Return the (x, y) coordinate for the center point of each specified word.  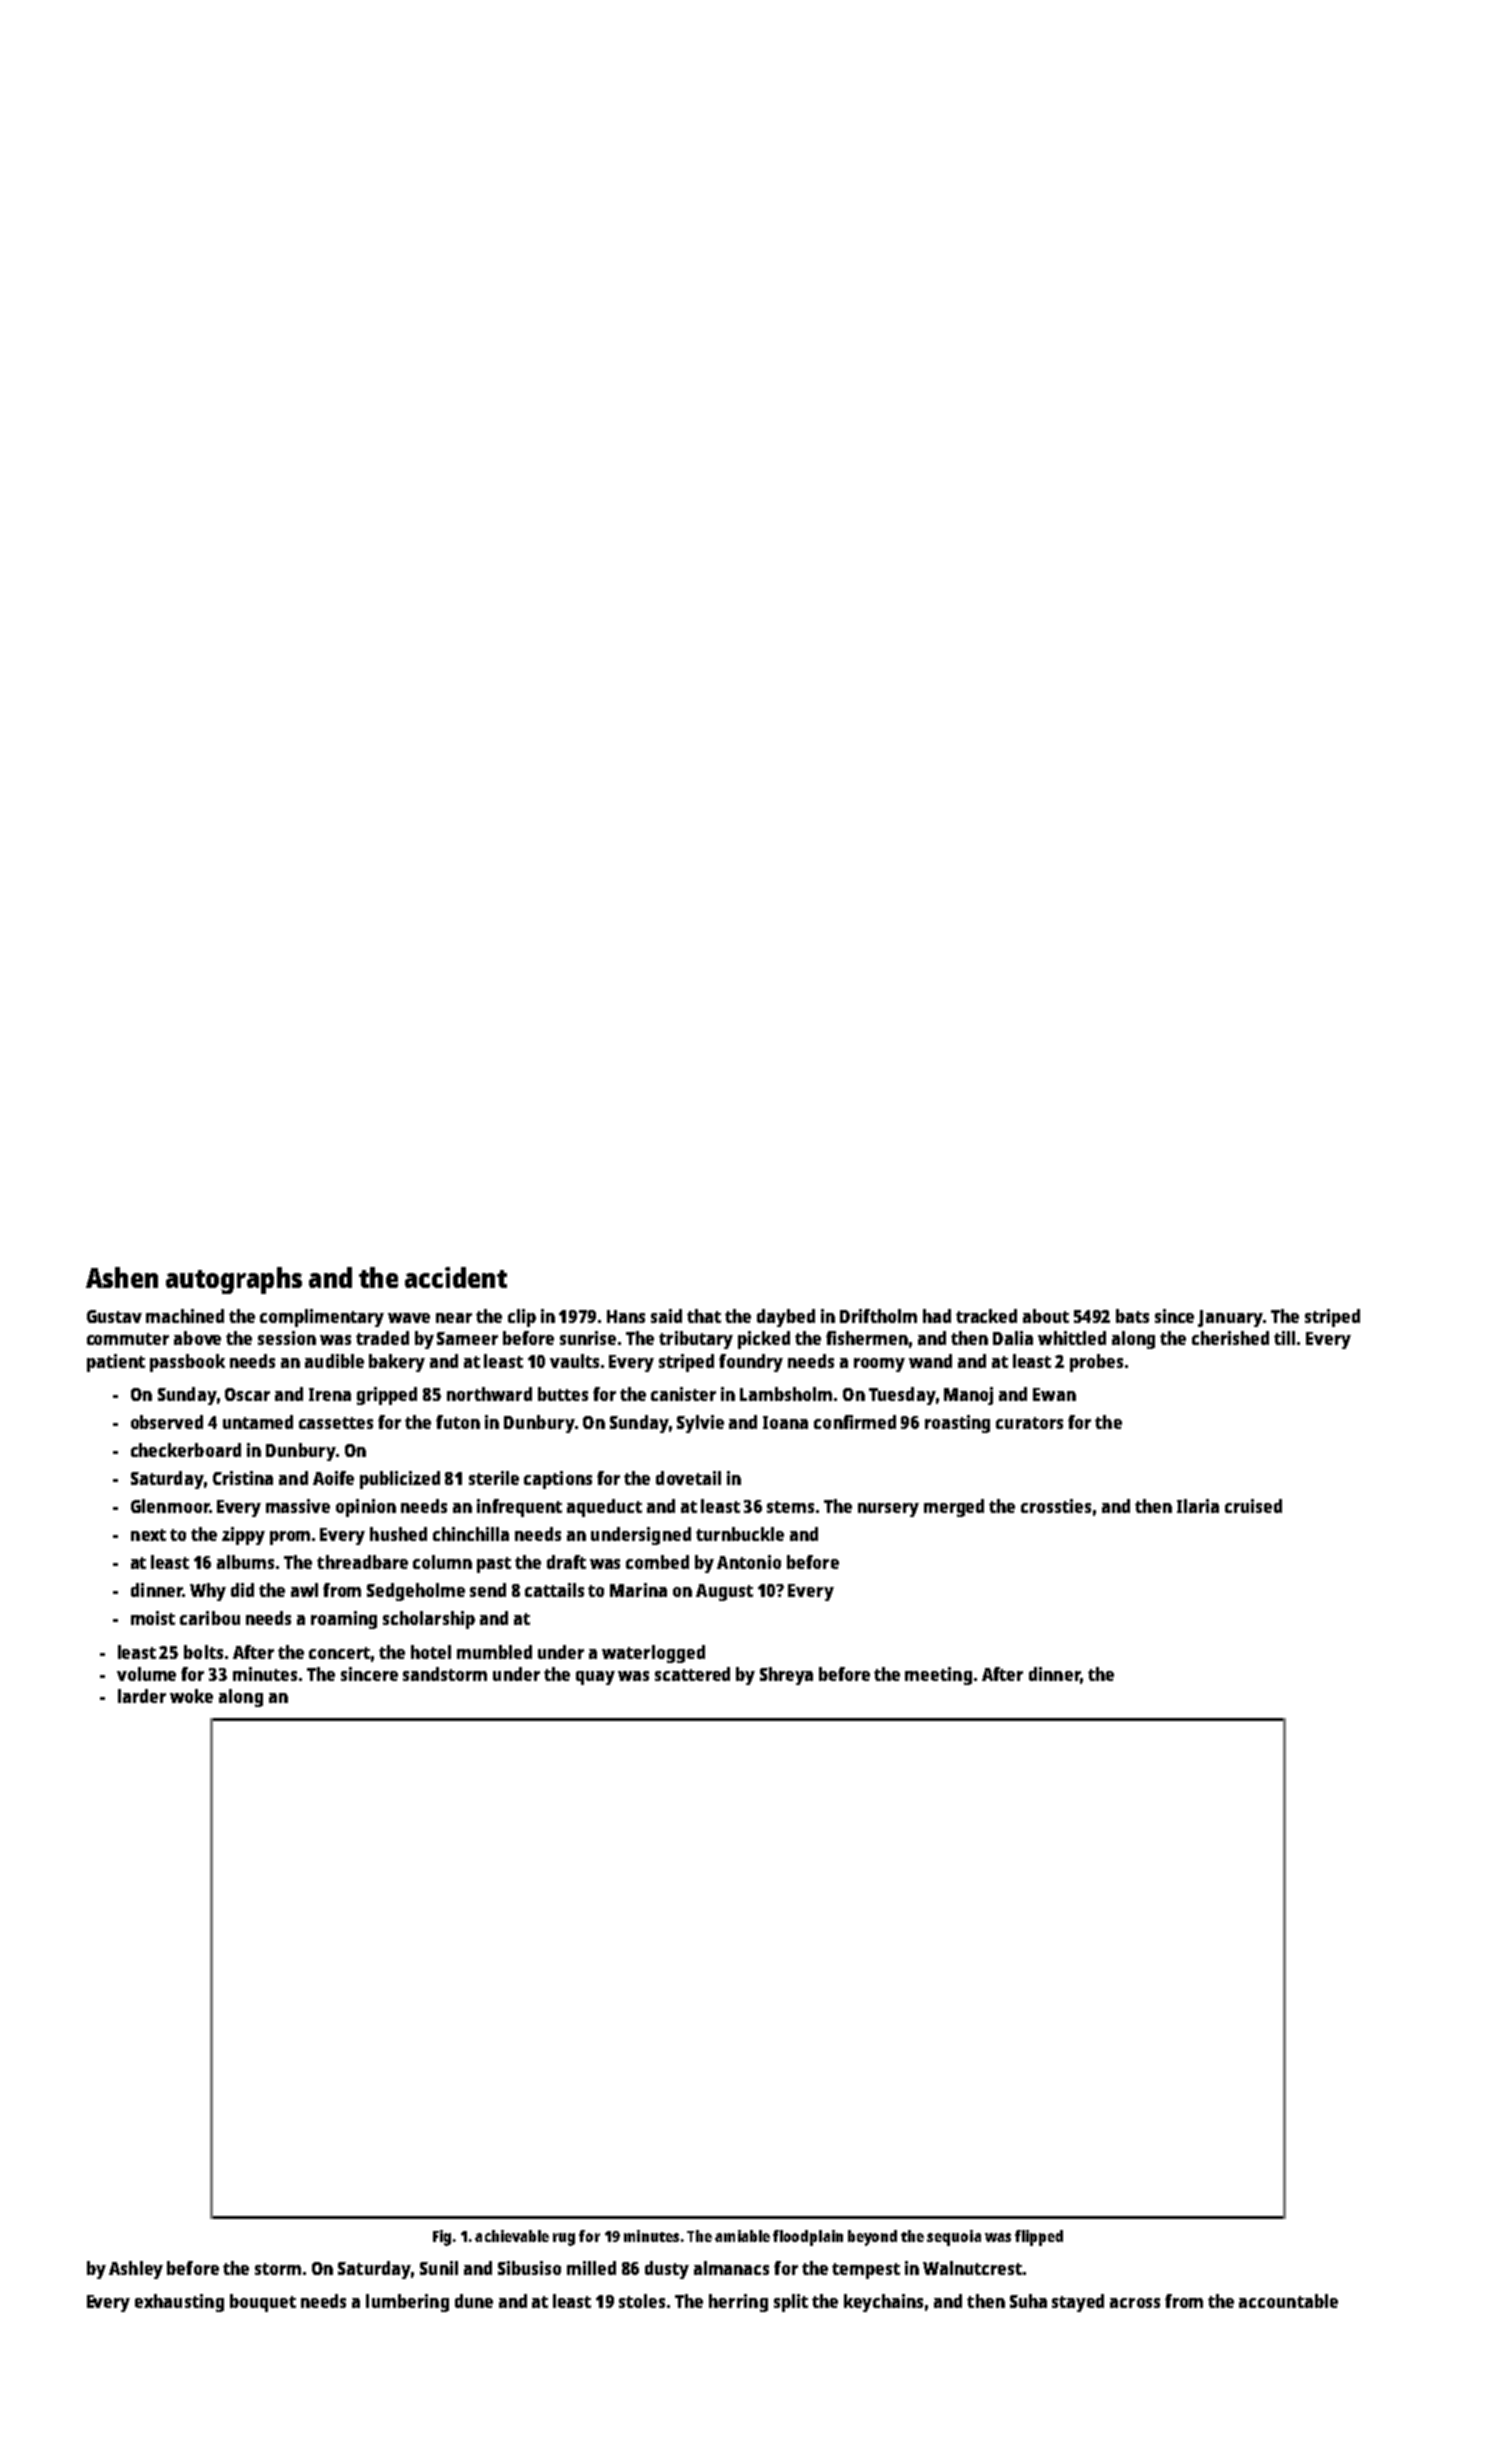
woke (191, 1696)
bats (1132, 1316)
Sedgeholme (416, 1592)
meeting (938, 1676)
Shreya (786, 1676)
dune (474, 2301)
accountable (1288, 2301)
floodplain (808, 2238)
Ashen (122, 1277)
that (704, 1316)
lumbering (407, 2303)
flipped (1039, 2238)
